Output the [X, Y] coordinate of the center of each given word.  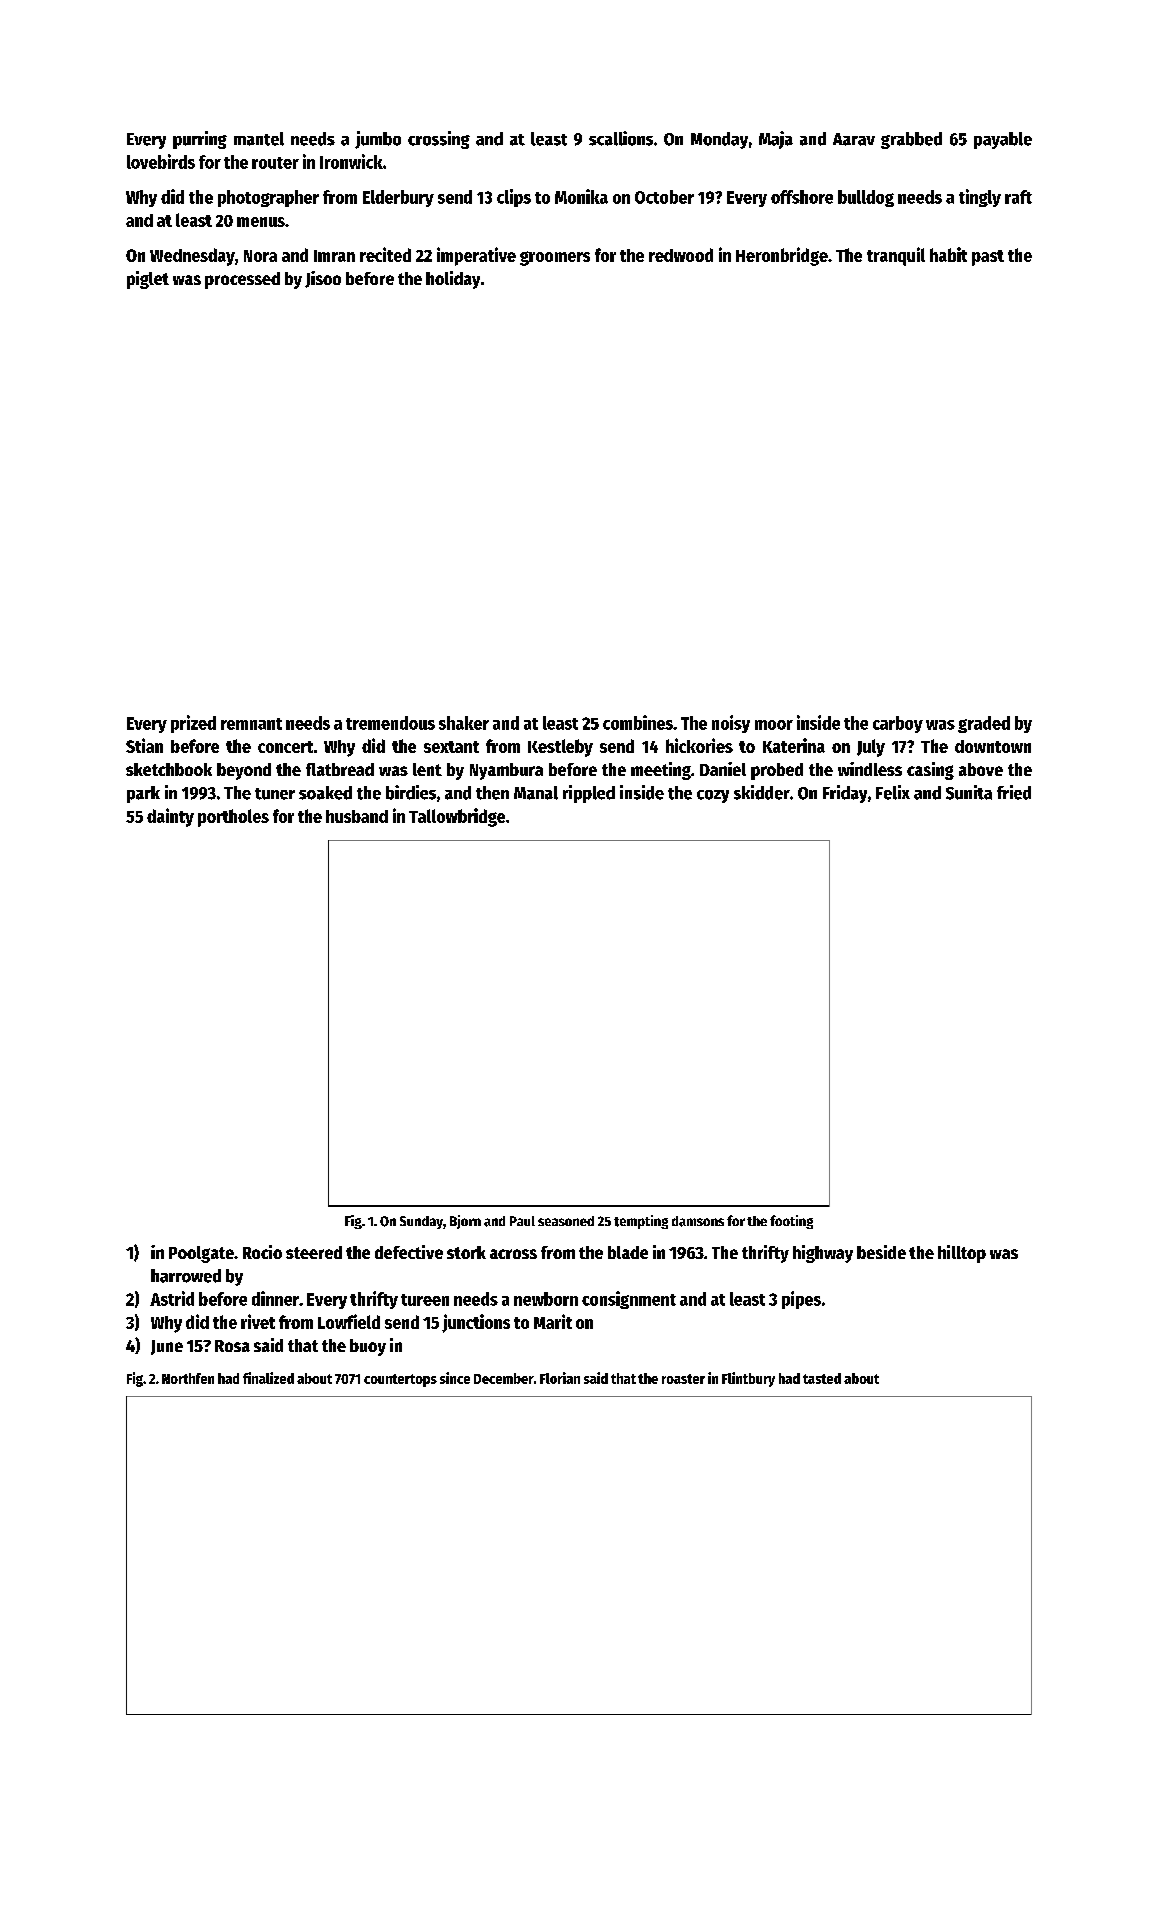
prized [193, 724]
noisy [731, 724]
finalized [268, 1378]
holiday [453, 280]
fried [1014, 792]
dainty [170, 817]
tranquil [896, 256]
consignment [629, 1300]
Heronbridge [782, 256]
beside [881, 1252]
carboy [898, 724]
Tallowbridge [457, 817]
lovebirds [161, 161]
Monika [581, 196]
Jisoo [323, 279]
